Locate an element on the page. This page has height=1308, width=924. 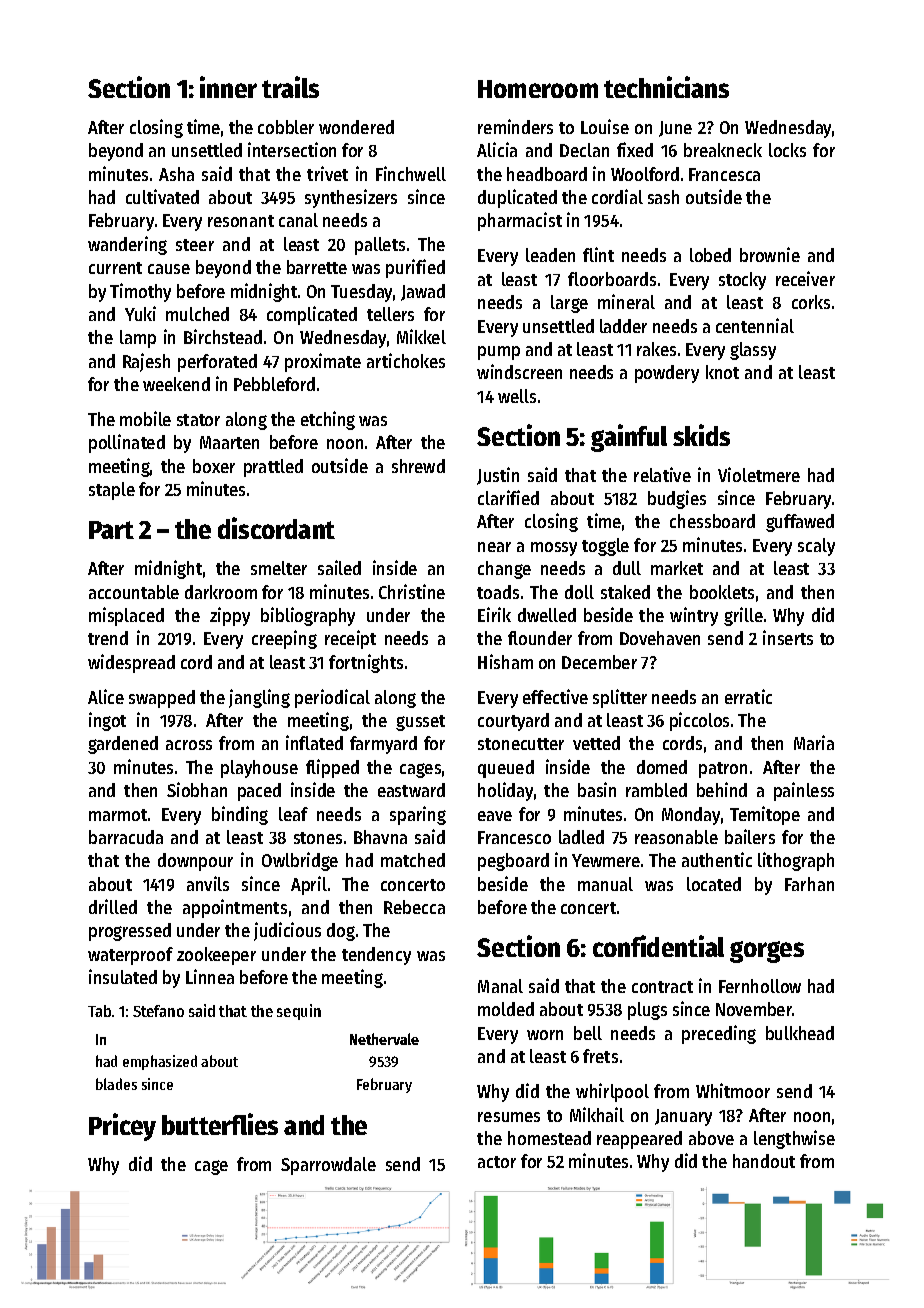
Alice is located at coordinates (106, 696).
